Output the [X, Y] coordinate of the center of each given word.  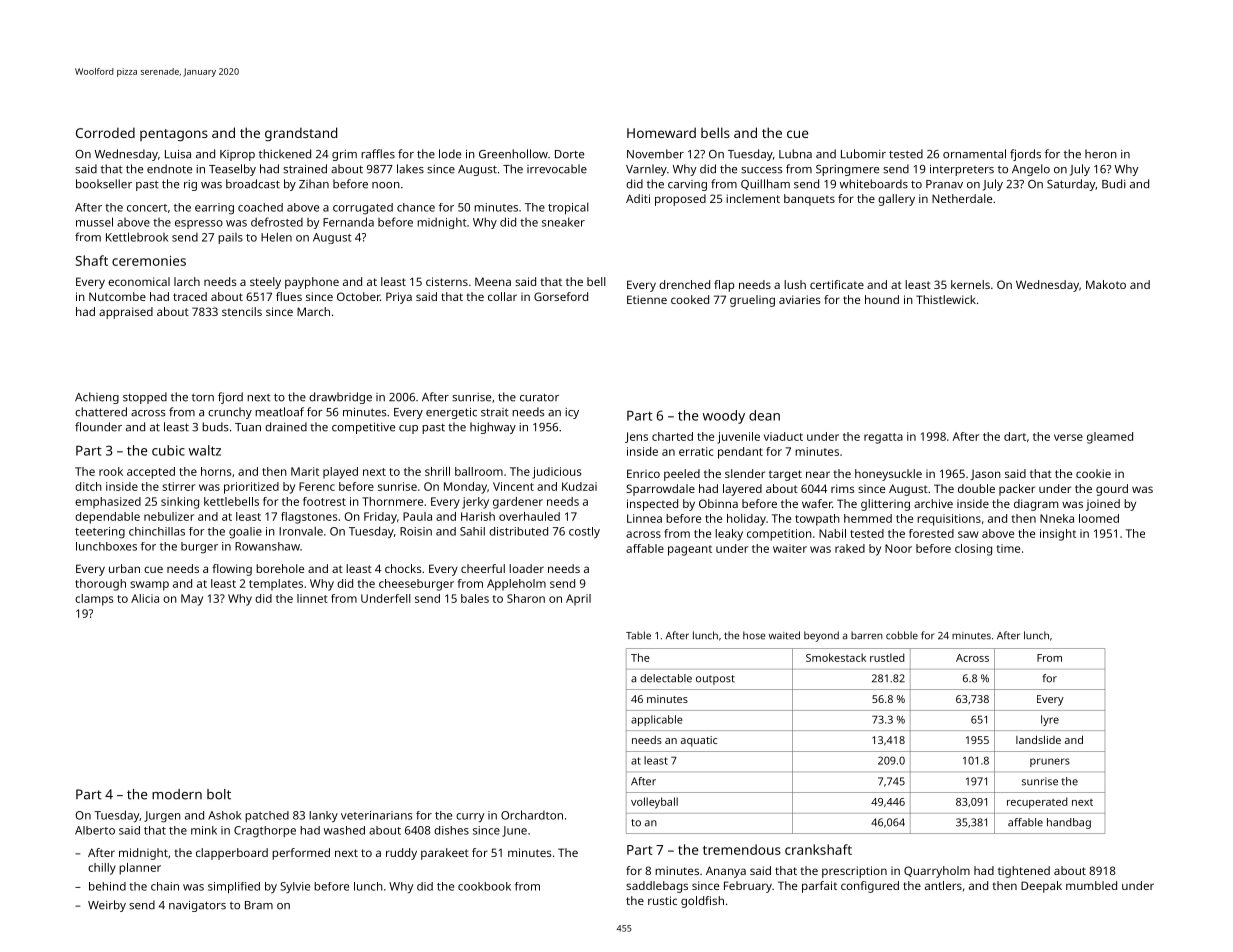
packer [1017, 490]
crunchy [230, 413]
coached [260, 207]
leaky [729, 535]
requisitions [949, 520]
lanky [323, 817]
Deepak [1041, 887]
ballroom [479, 471]
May [192, 600]
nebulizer [169, 516]
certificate [837, 284]
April [578, 600]
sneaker [563, 222]
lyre [1050, 720]
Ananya [726, 872]
